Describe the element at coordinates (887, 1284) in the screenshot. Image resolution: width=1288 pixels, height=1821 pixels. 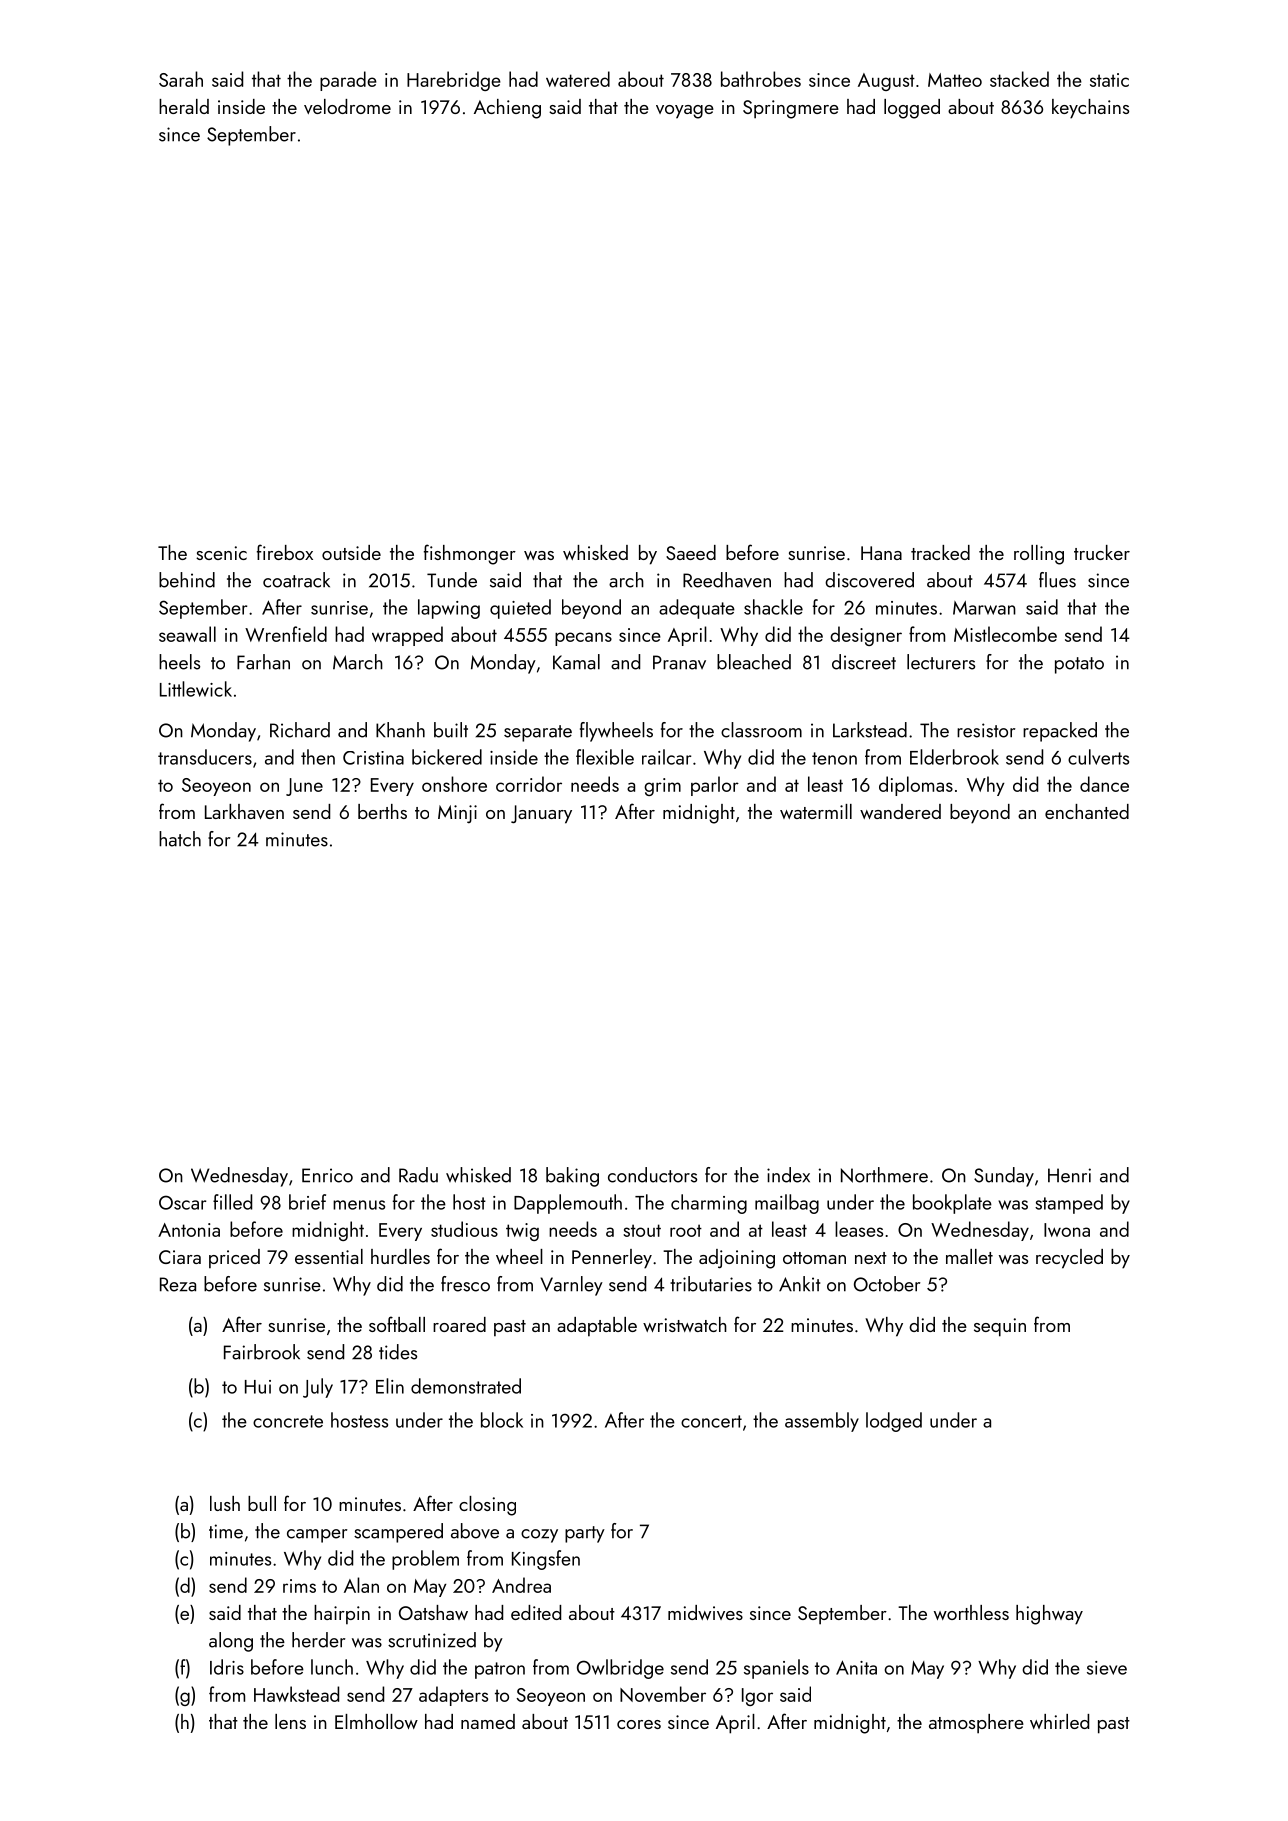
I see `October` at that location.
